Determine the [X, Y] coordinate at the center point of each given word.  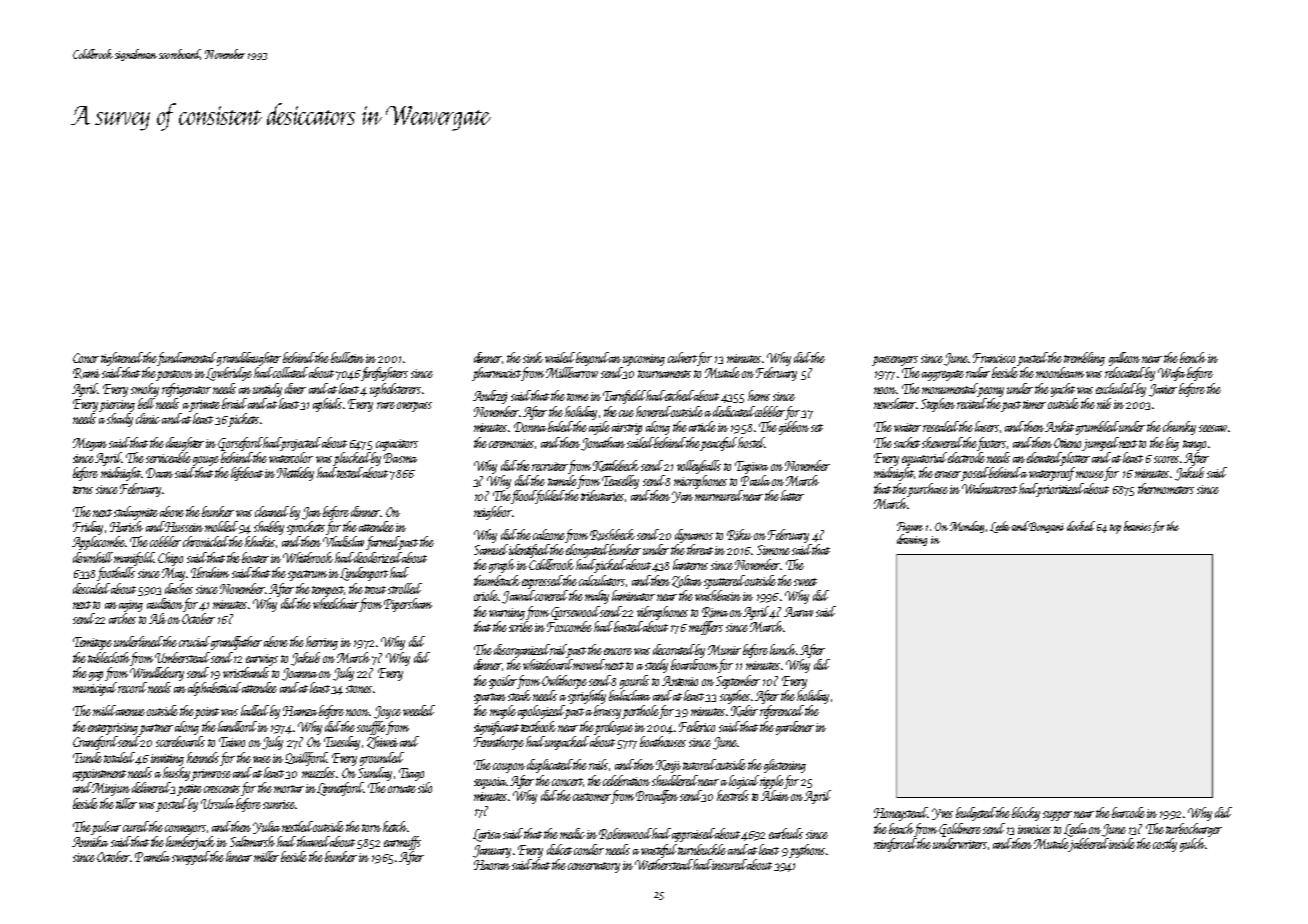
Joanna [299, 674]
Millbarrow [572, 372]
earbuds [786, 833]
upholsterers [395, 390]
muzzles [318, 772]
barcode [1128, 812]
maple [503, 712]
